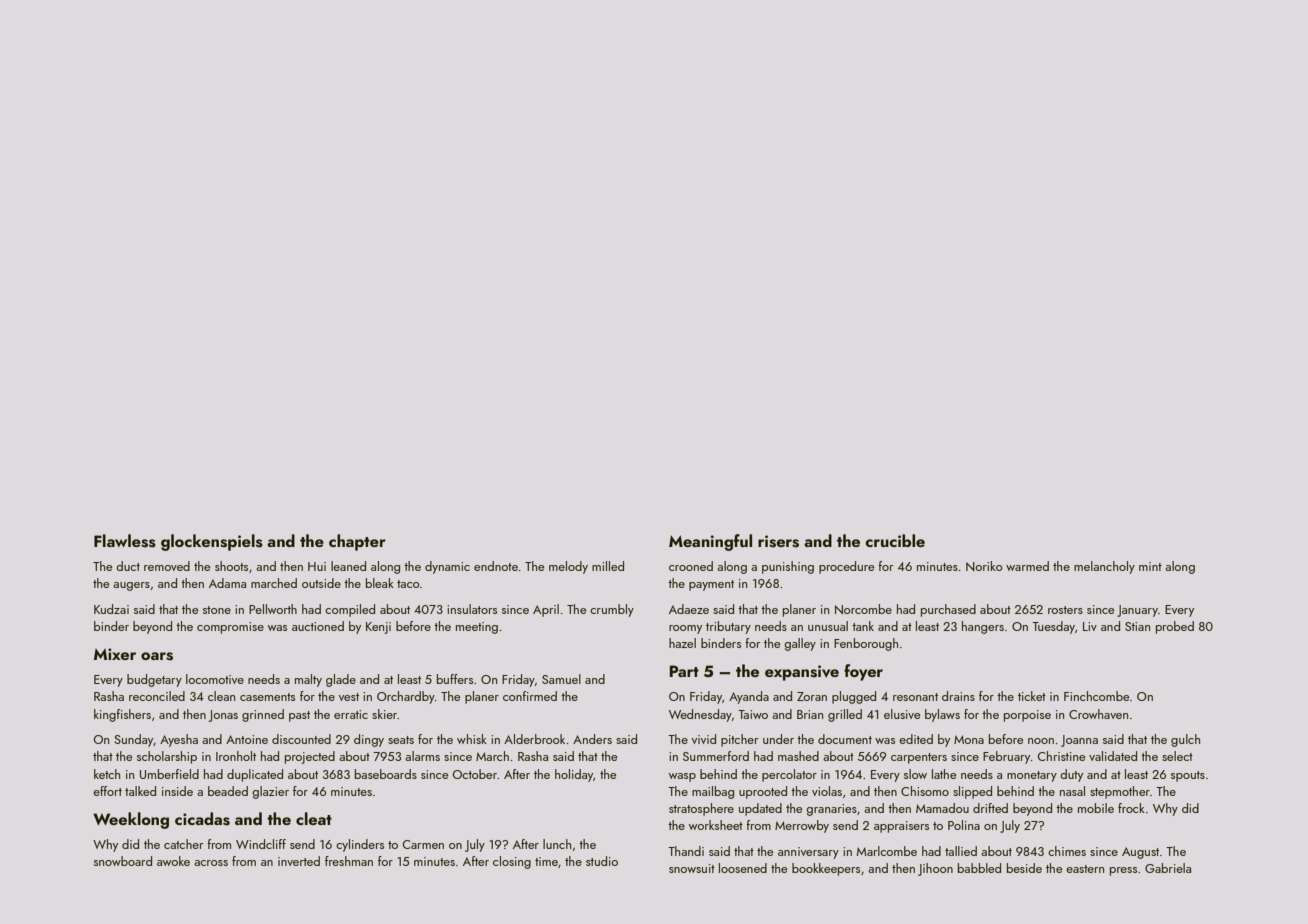  I want to click on milled, so click(608, 566).
